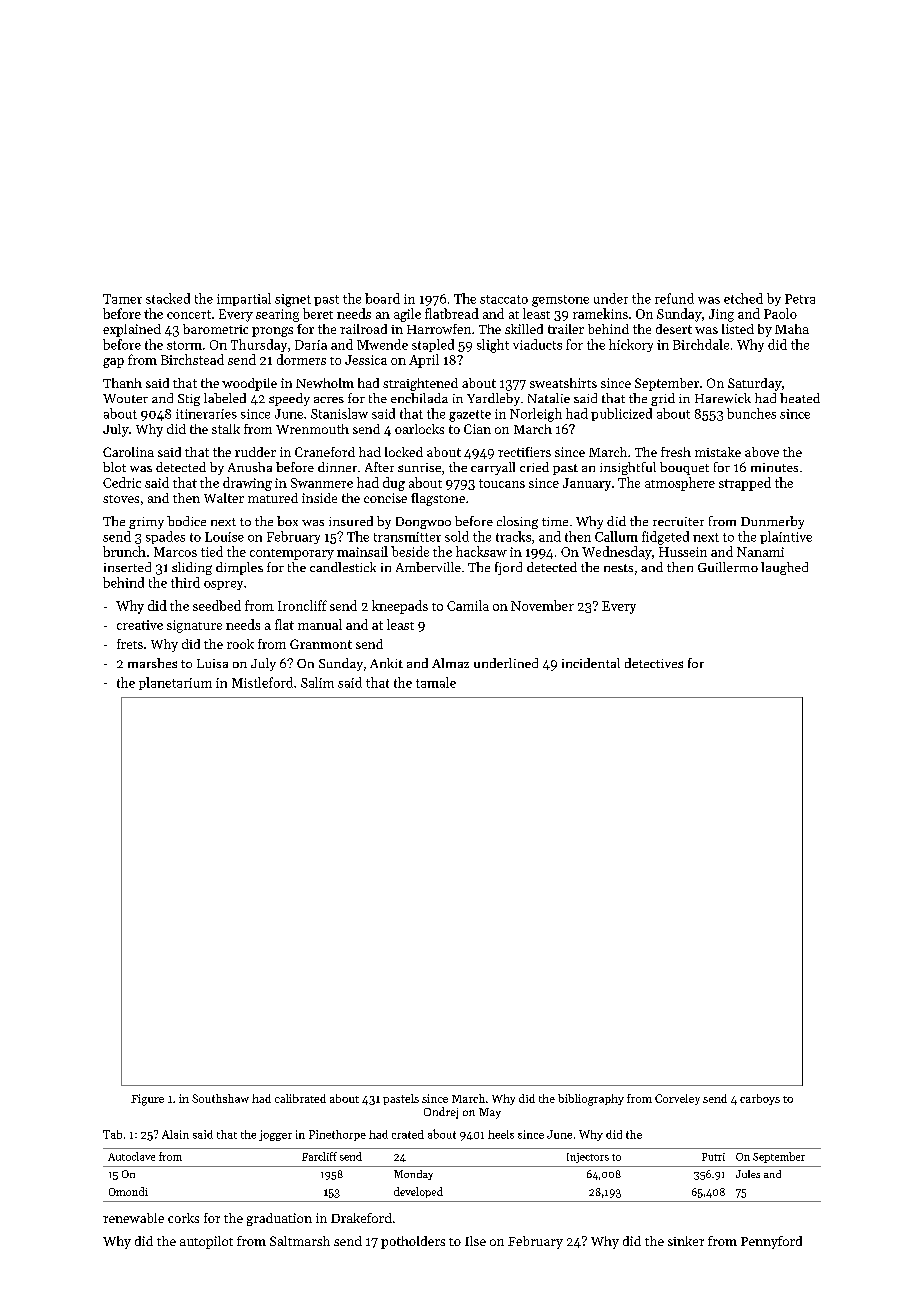 The height and width of the image is (1308, 924). Describe the element at coordinates (450, 663) in the image. I see `Almaz` at that location.
